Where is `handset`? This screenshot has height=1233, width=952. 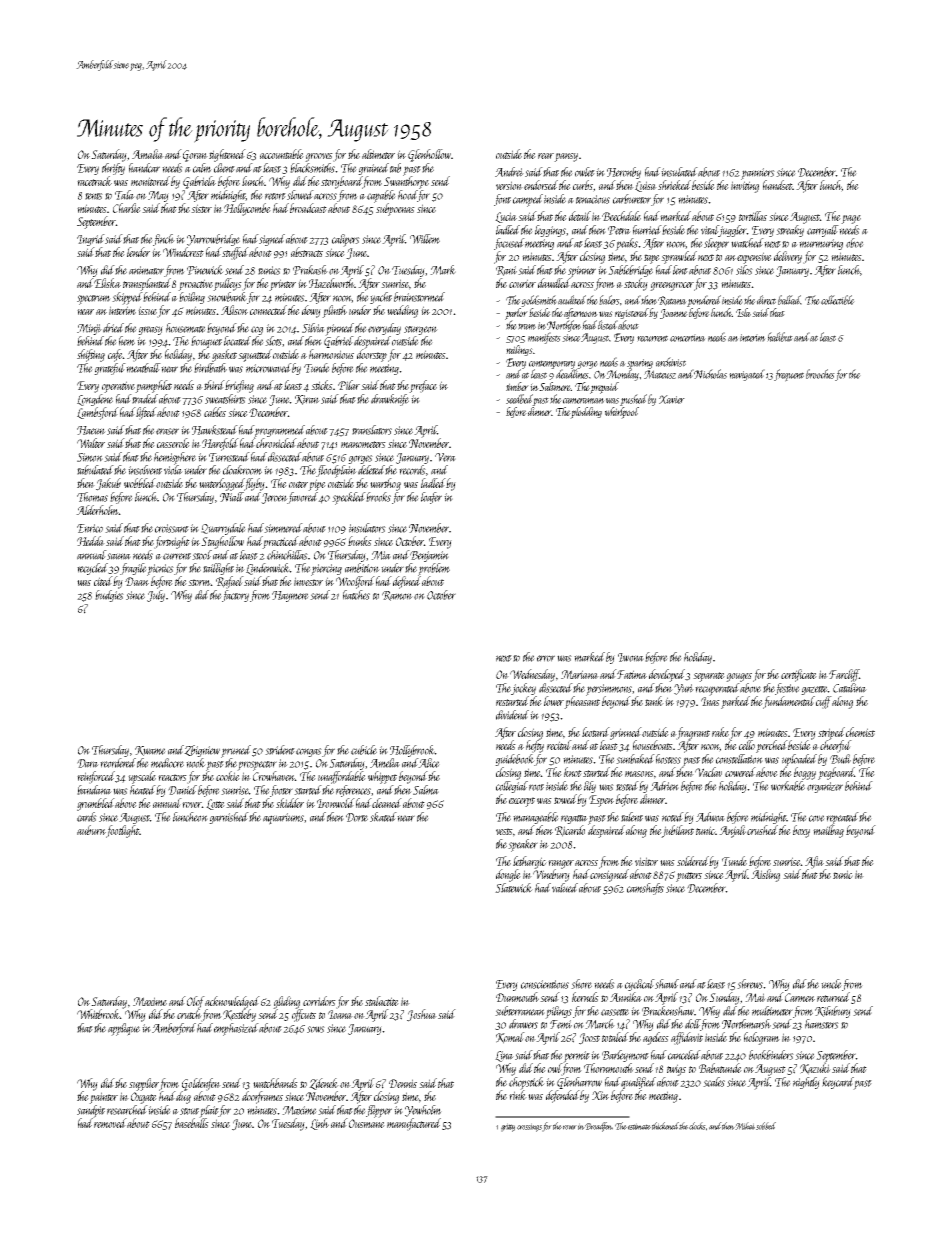 handset is located at coordinates (777, 185).
